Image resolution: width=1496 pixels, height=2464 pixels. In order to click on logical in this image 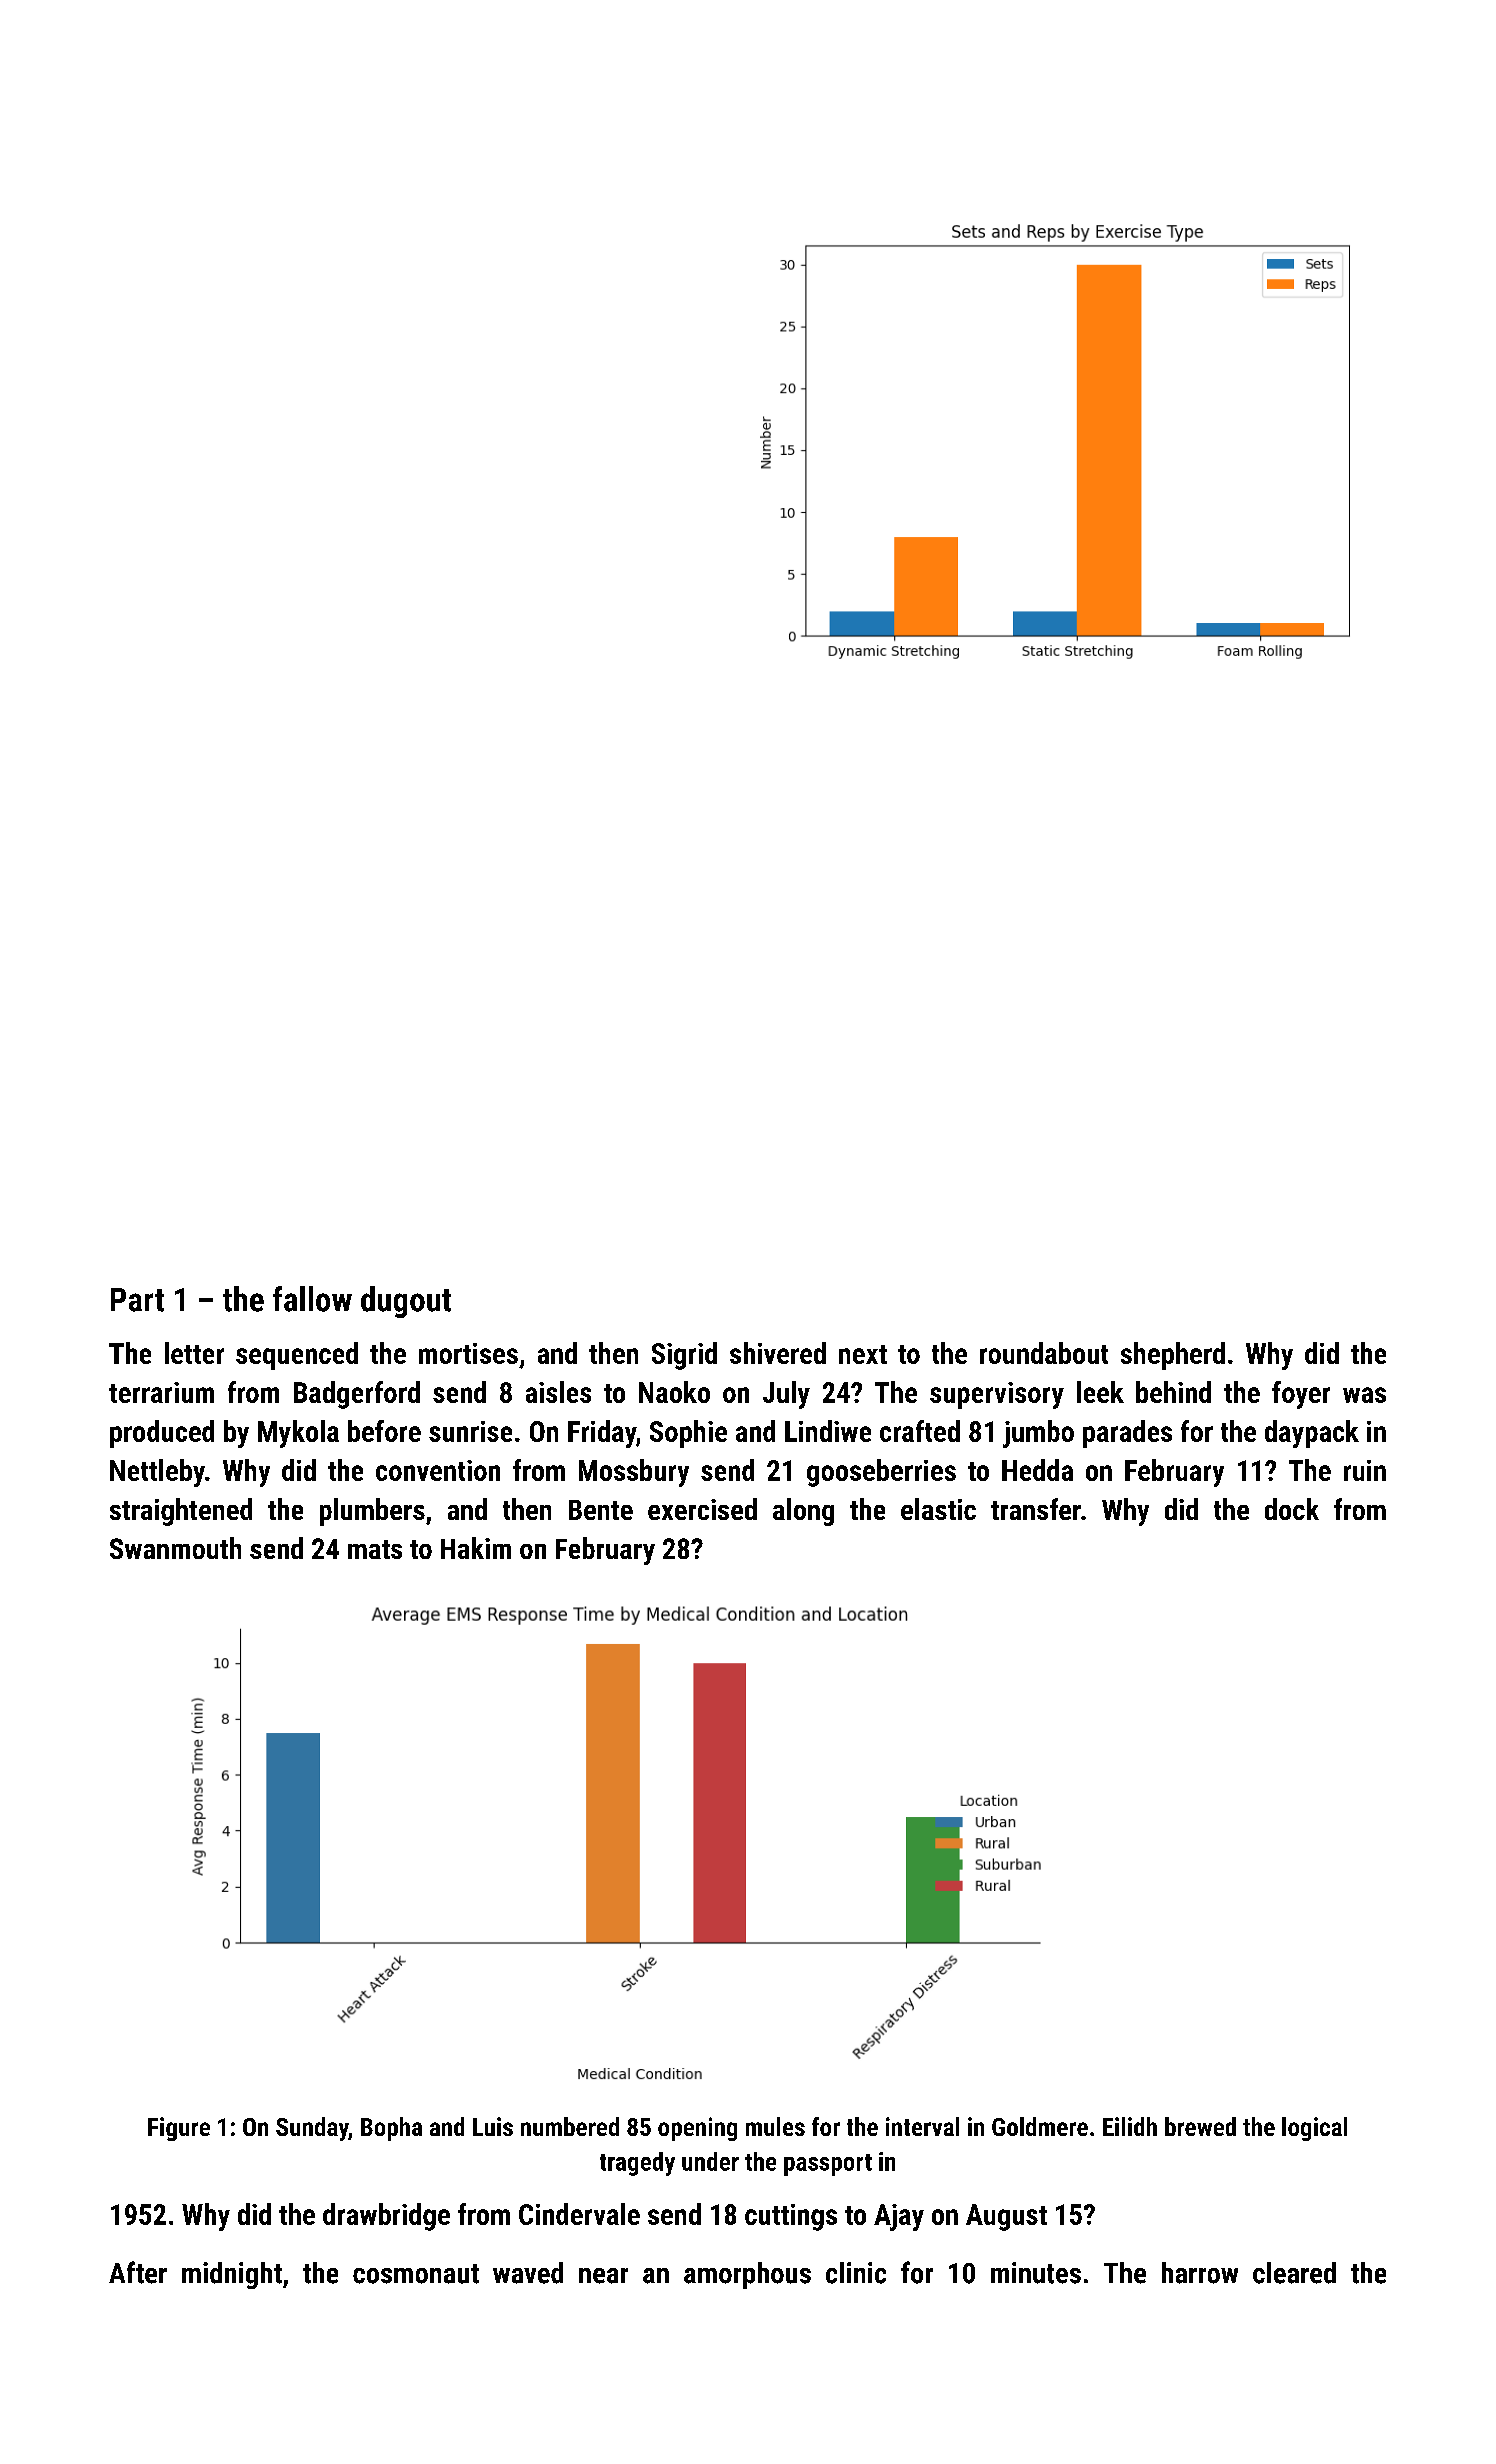, I will do `click(1314, 2129)`.
